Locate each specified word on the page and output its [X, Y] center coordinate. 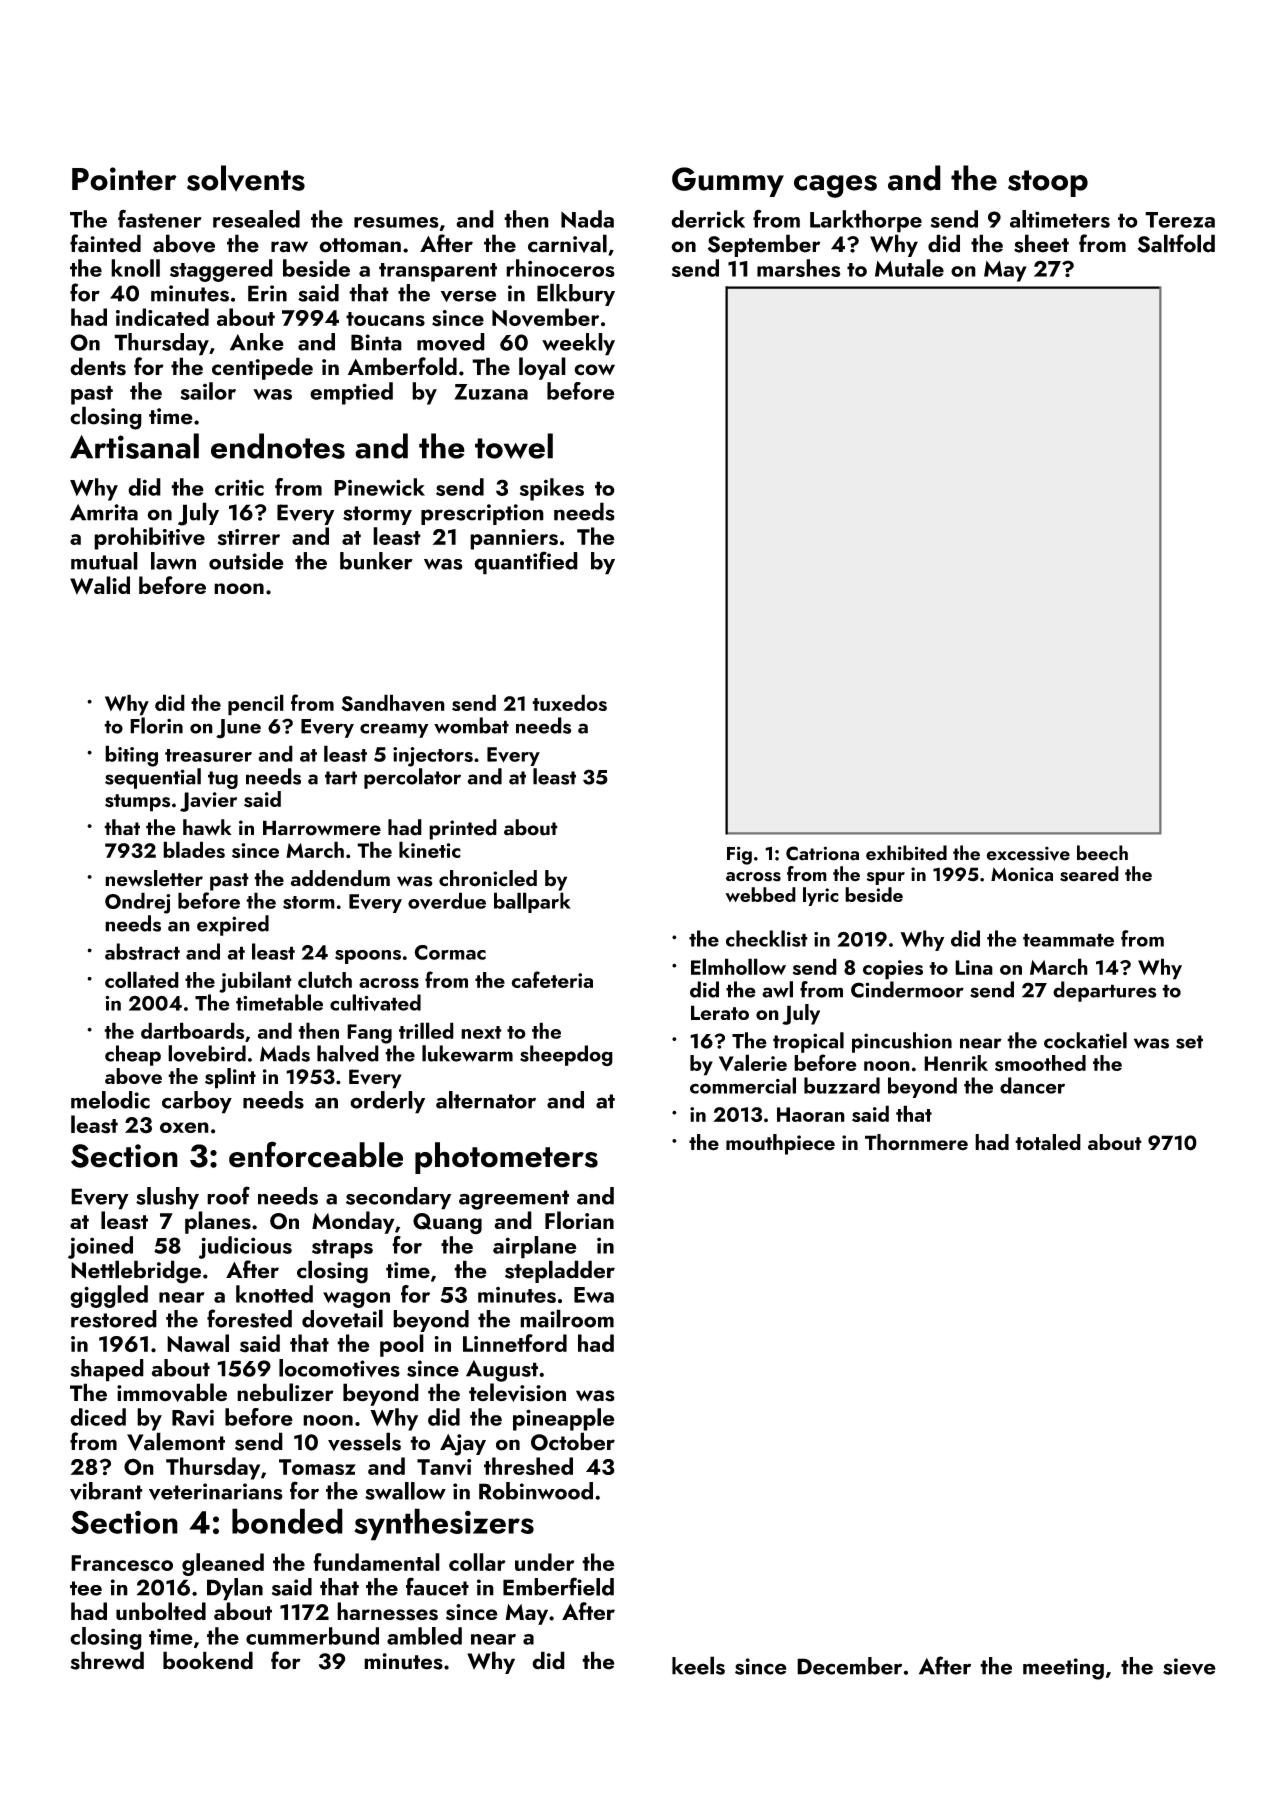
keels [698, 1665]
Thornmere [916, 1142]
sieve [1189, 1666]
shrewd [107, 1660]
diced [98, 1417]
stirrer [249, 537]
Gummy [728, 182]
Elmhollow [738, 966]
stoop [1048, 183]
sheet [1041, 243]
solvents [246, 178]
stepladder [560, 1271]
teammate [1068, 940]
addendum [340, 878]
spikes [552, 489]
